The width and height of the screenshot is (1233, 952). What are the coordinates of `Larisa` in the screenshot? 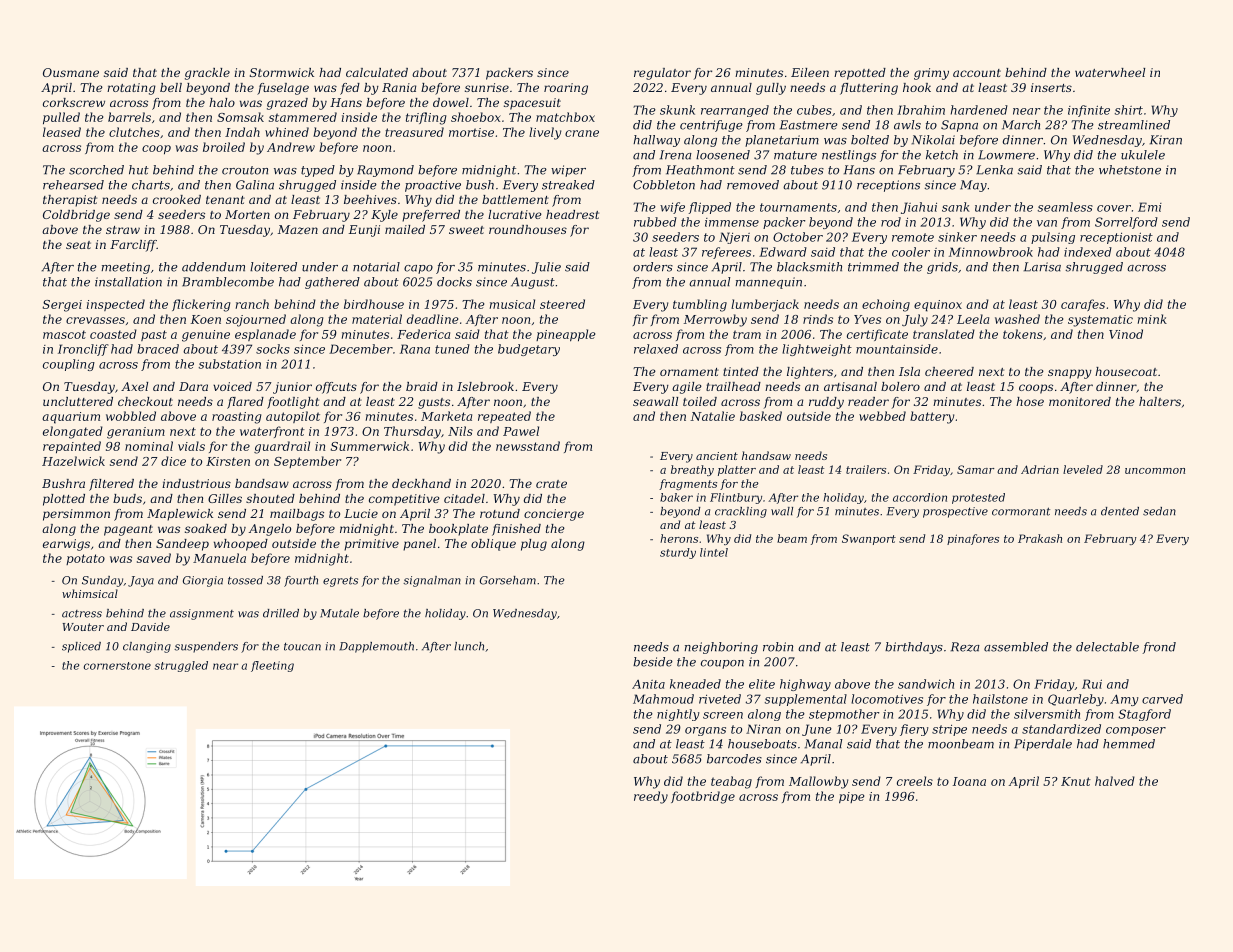 It's located at (1042, 267).
